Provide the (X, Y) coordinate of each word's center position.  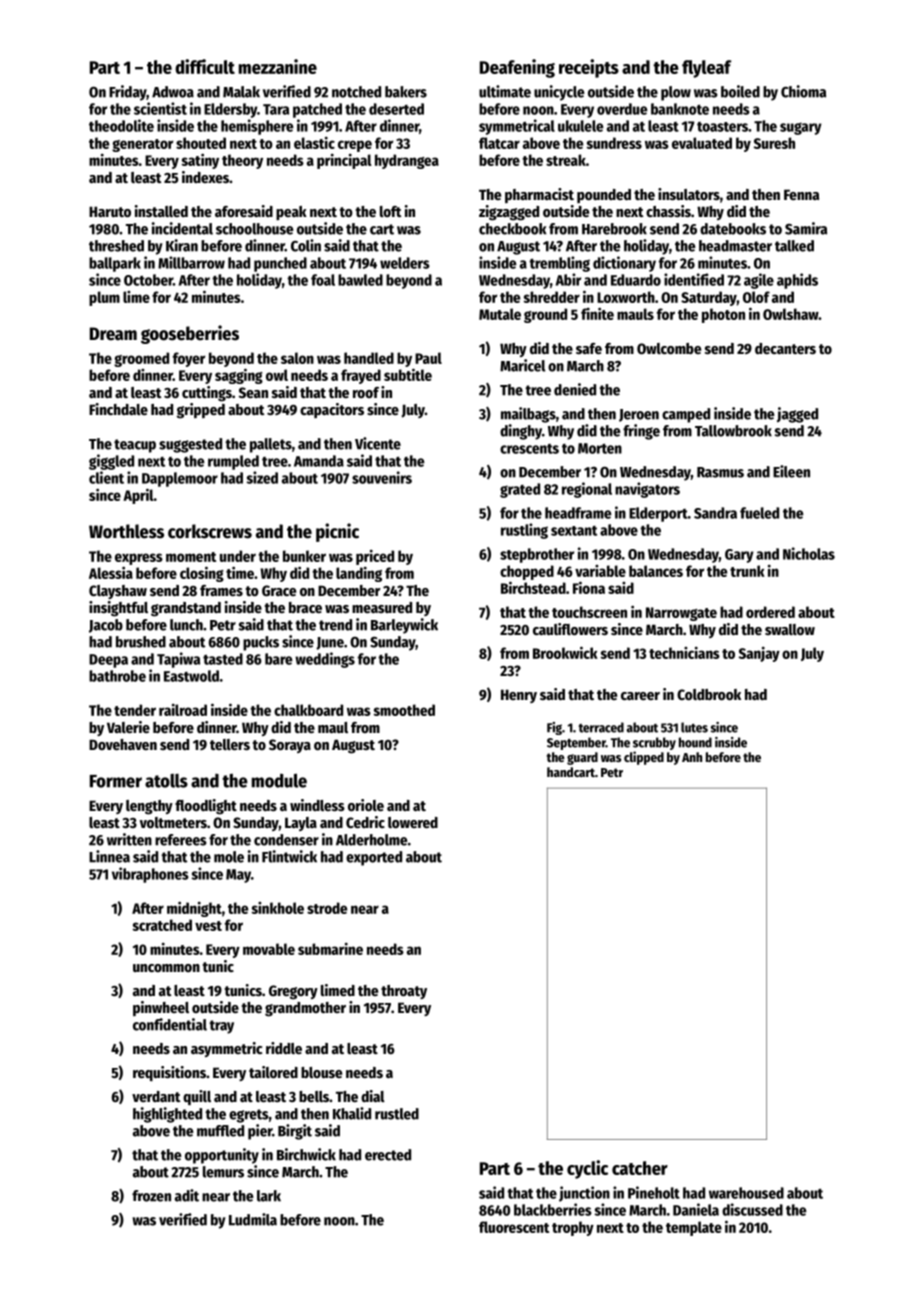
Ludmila (253, 1219)
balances (656, 571)
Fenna (801, 194)
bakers (406, 92)
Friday (128, 93)
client (106, 477)
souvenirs (382, 477)
